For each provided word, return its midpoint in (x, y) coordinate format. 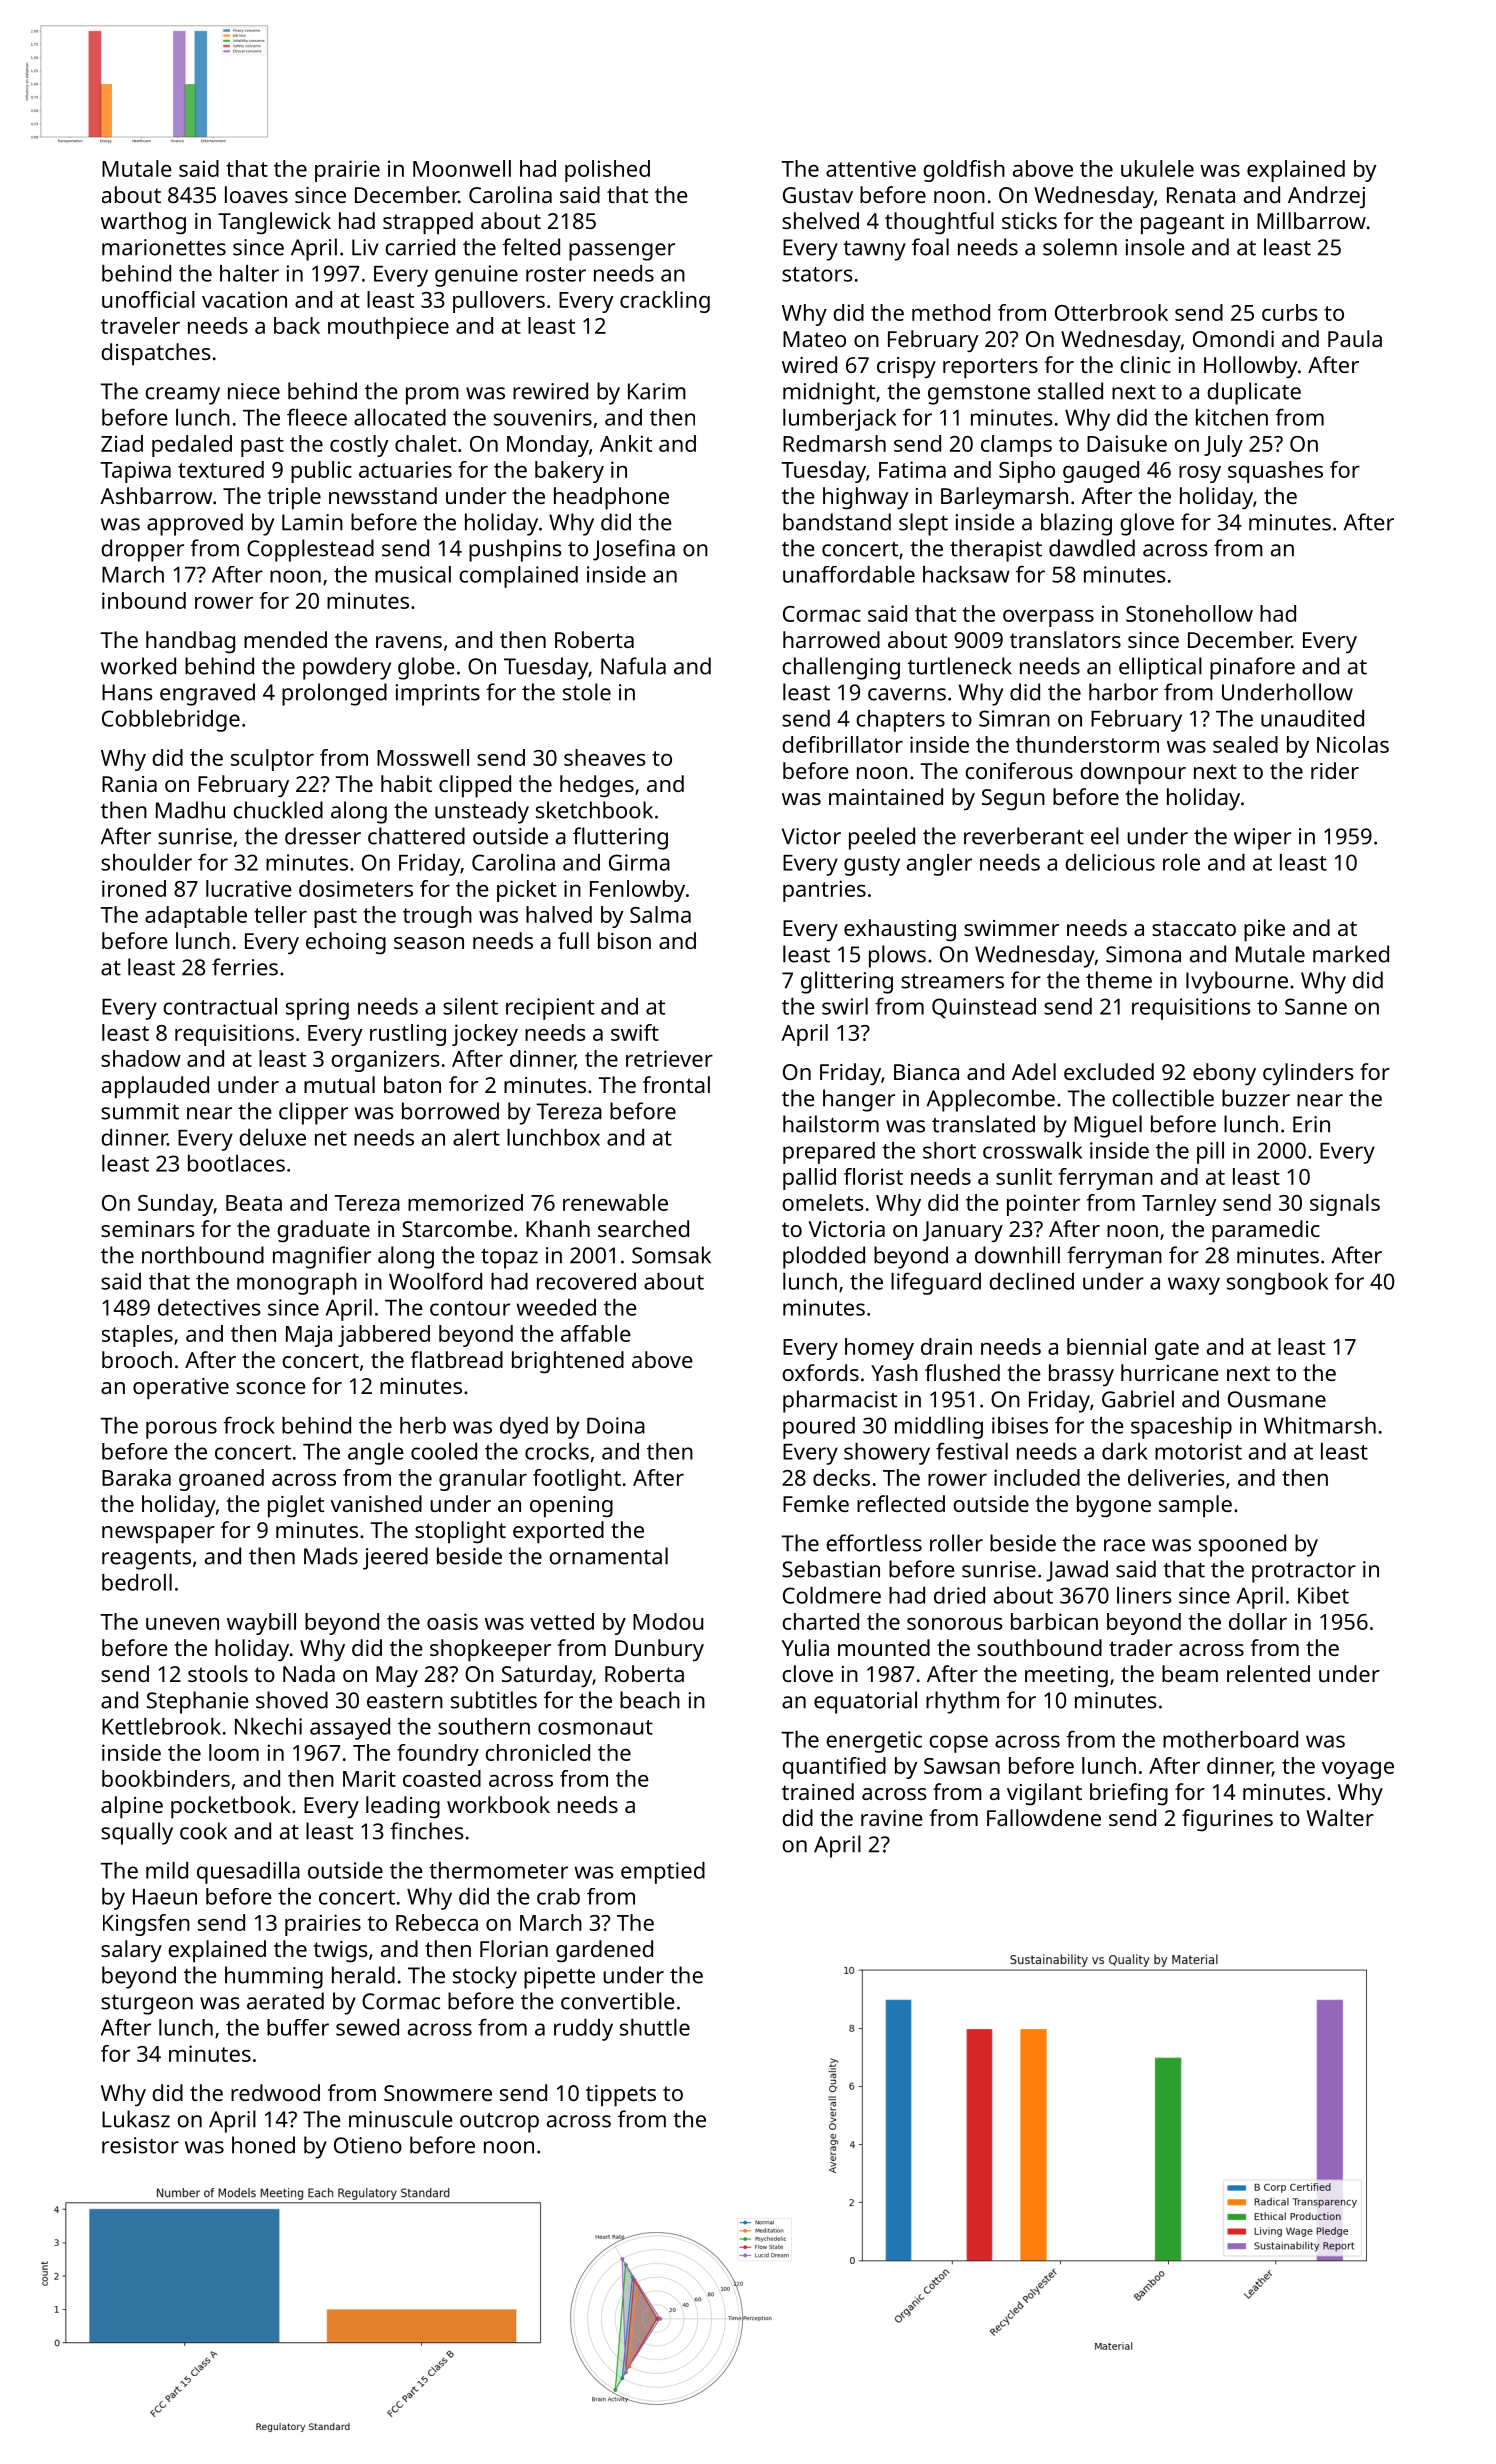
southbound (1039, 1647)
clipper (313, 1113)
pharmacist (840, 1401)
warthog (143, 223)
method (951, 312)
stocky (485, 1977)
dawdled (1092, 548)
